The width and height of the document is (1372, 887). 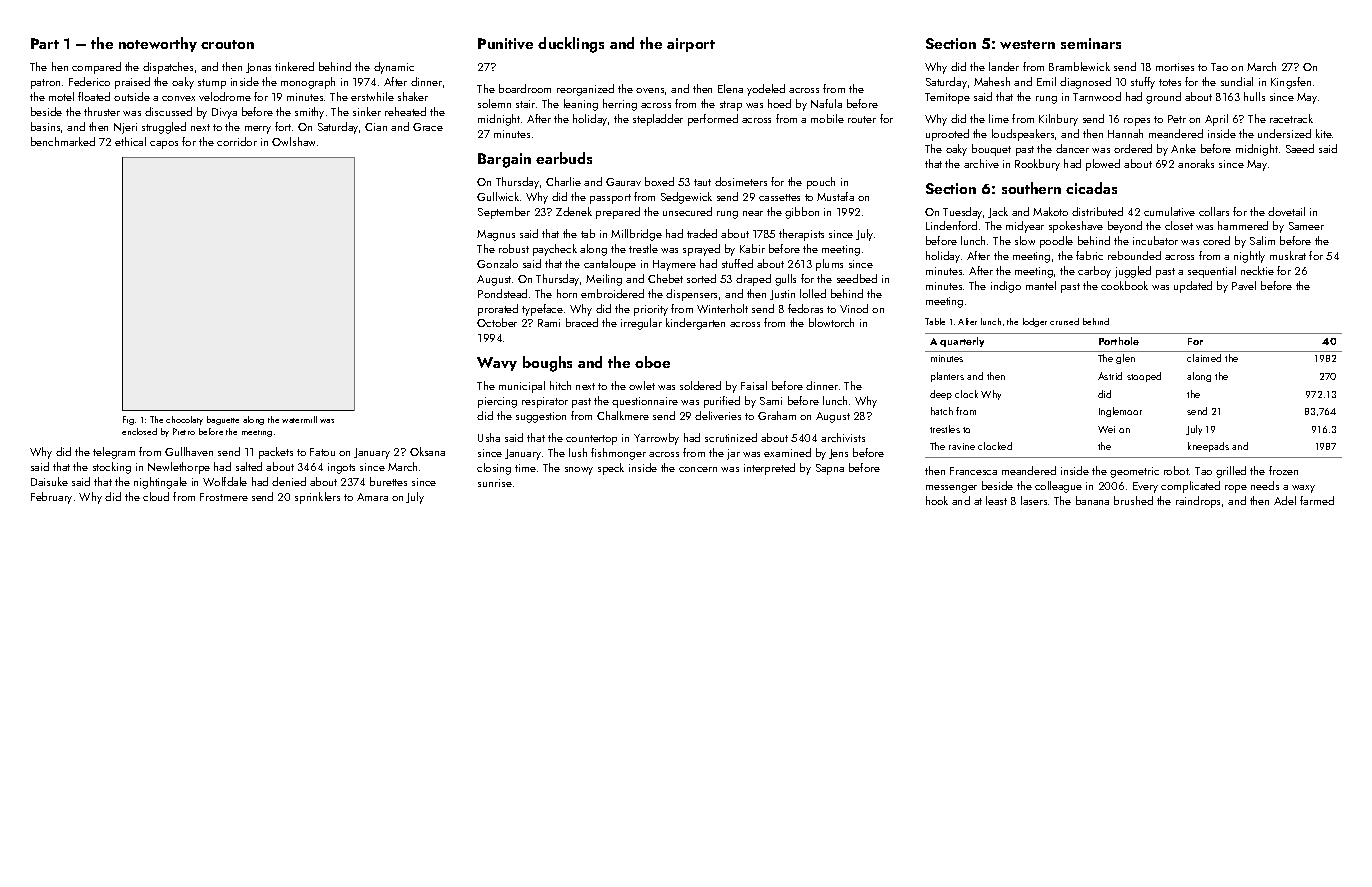 I want to click on October, so click(x=497, y=322).
